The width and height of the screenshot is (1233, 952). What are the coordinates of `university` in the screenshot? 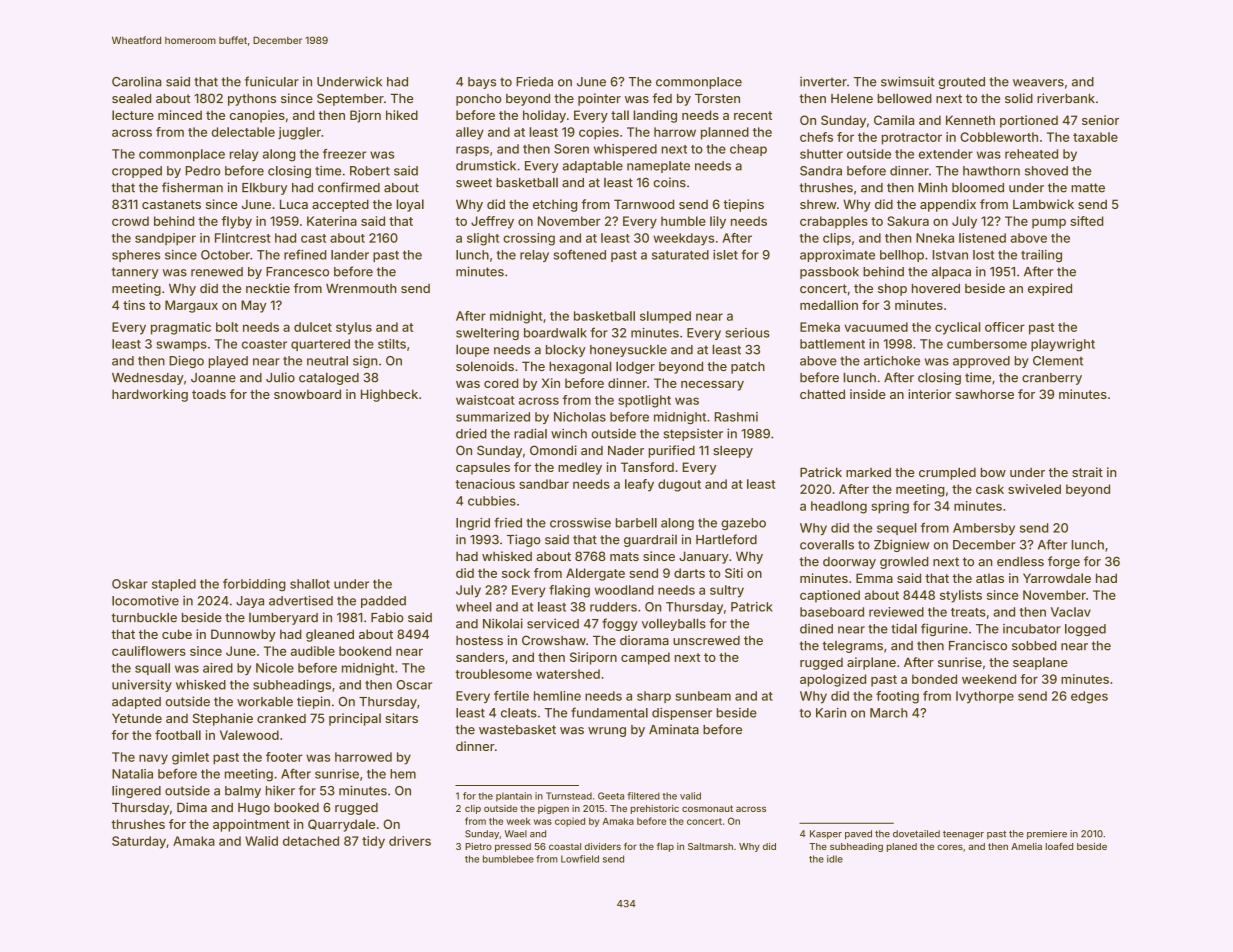 It's located at (142, 685).
